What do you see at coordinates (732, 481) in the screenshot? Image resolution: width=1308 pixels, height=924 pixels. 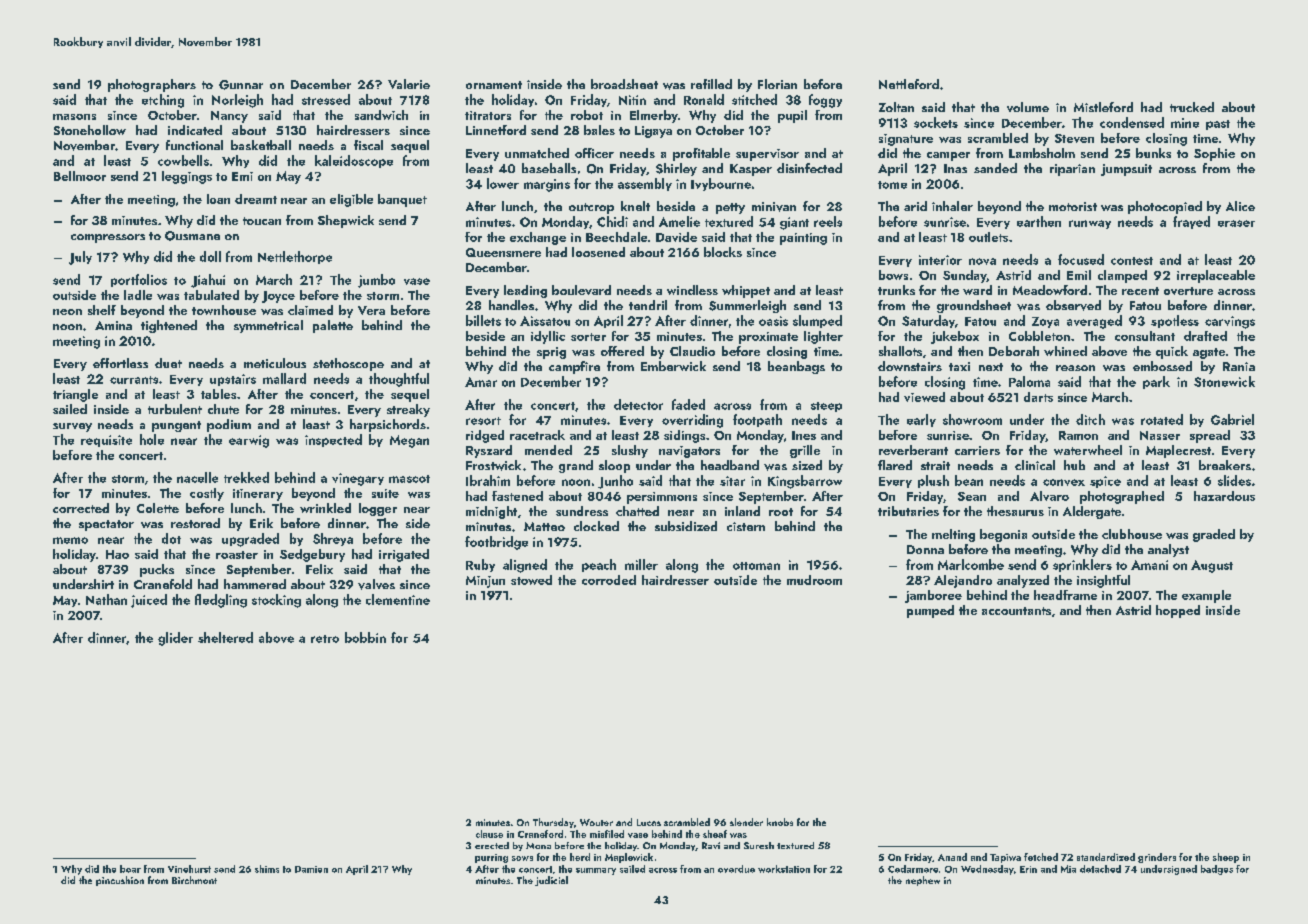 I see `sitar` at bounding box center [732, 481].
